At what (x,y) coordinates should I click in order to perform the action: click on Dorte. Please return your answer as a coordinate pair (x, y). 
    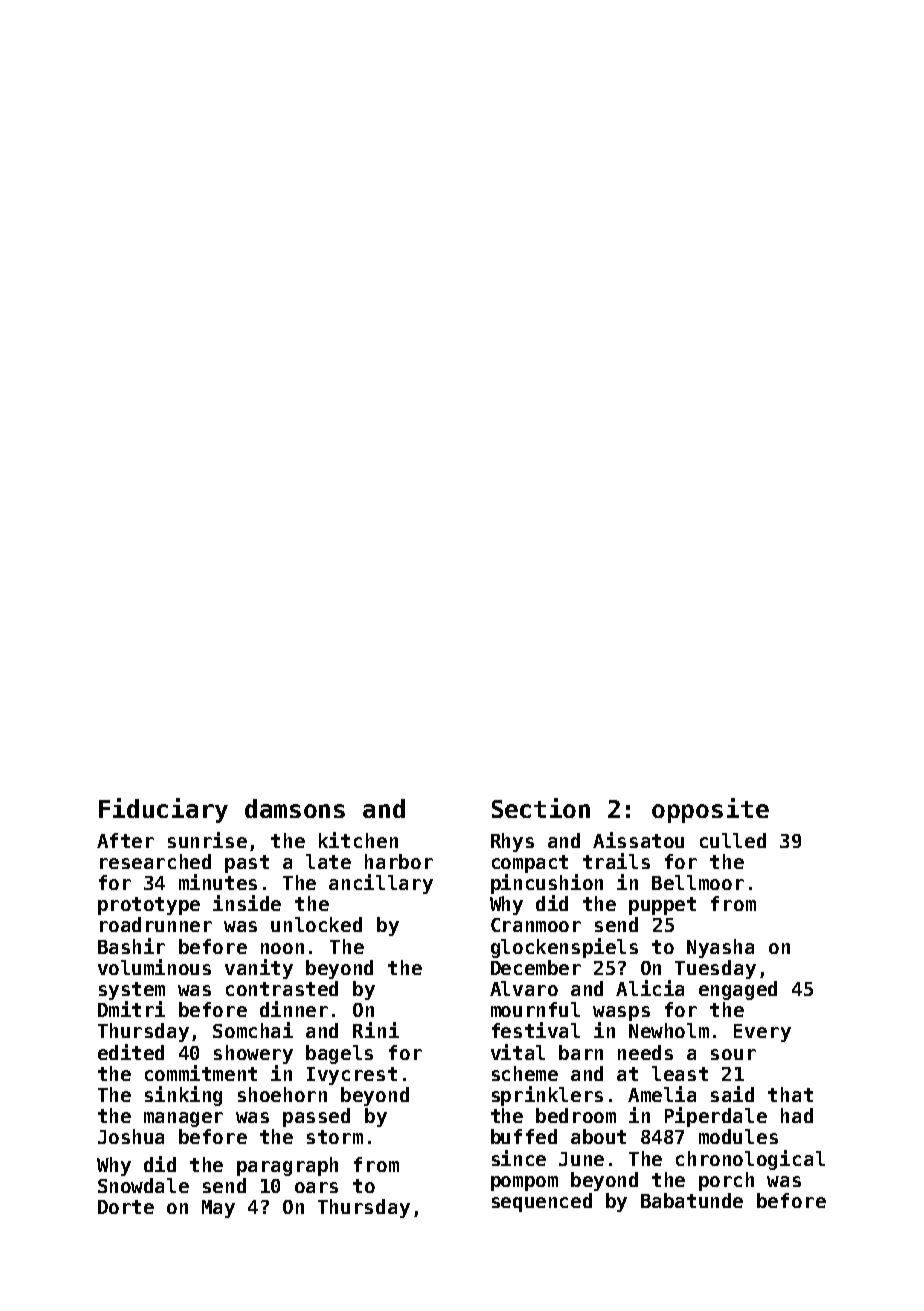
    Looking at the image, I should click on (126, 1207).
